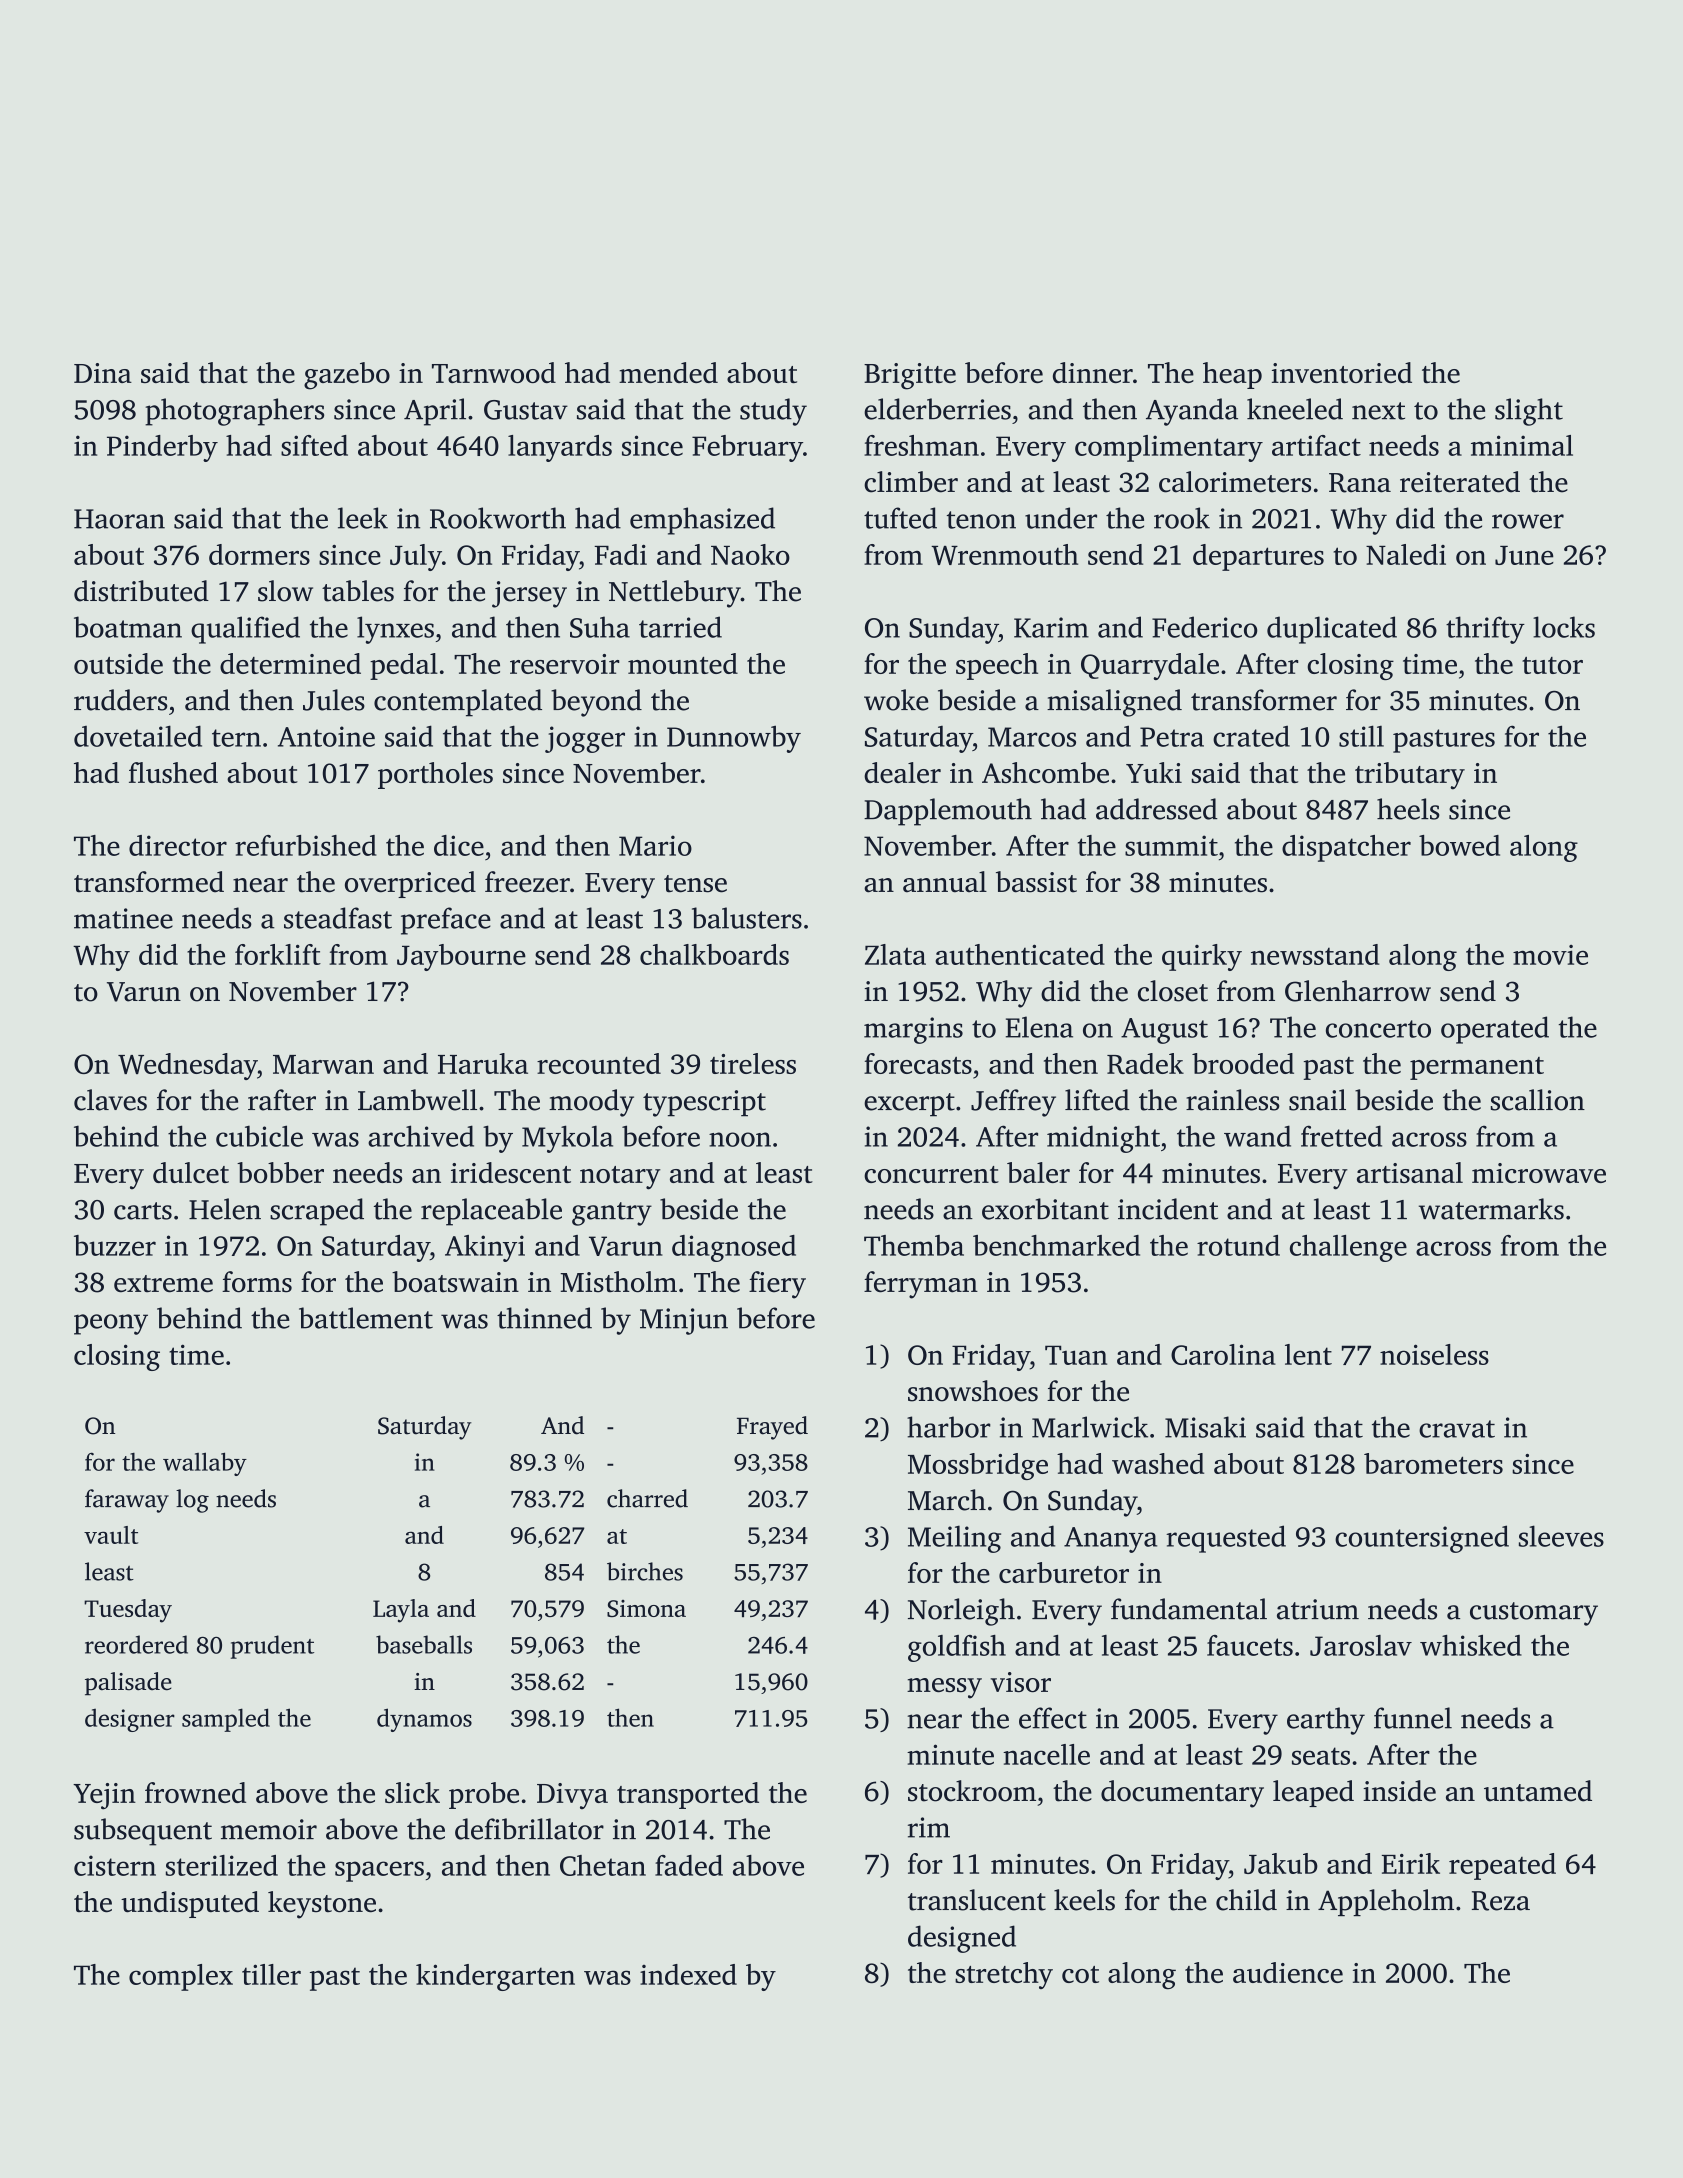 The height and width of the page is (2178, 1683). Describe the element at coordinates (981, 520) in the page. I see `tenon` at that location.
